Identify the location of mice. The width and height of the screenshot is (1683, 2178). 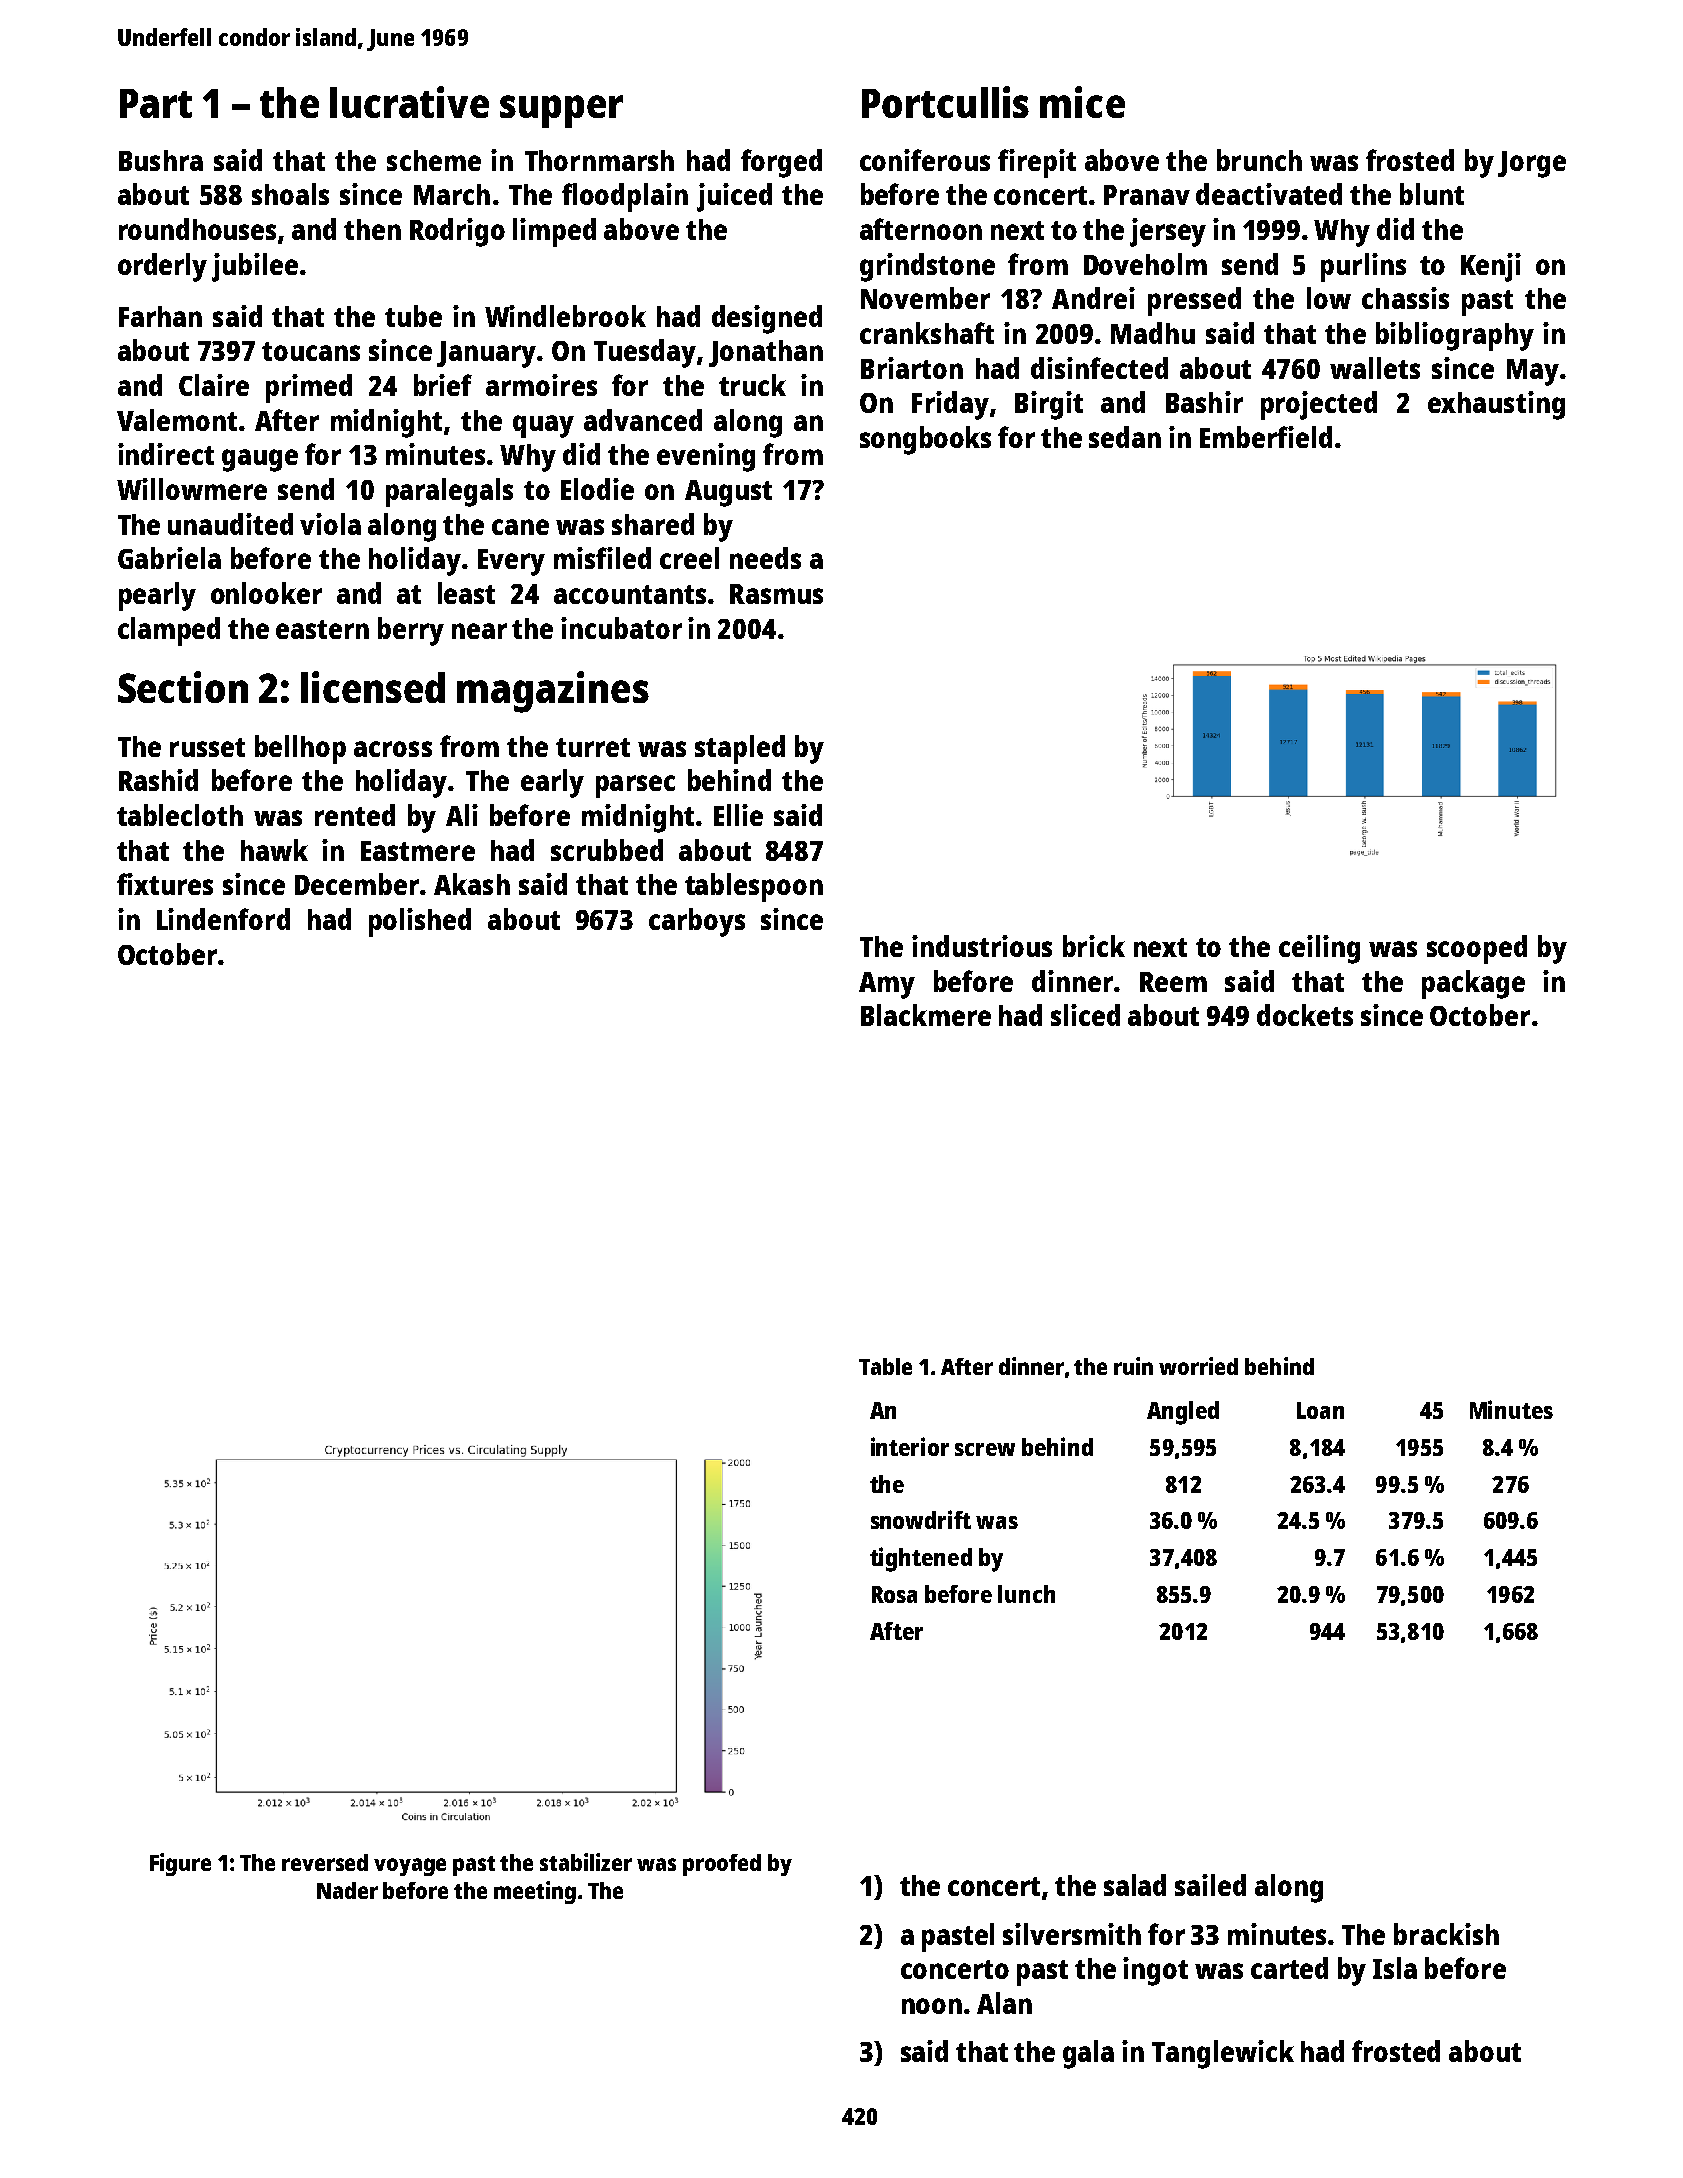
(1082, 102).
